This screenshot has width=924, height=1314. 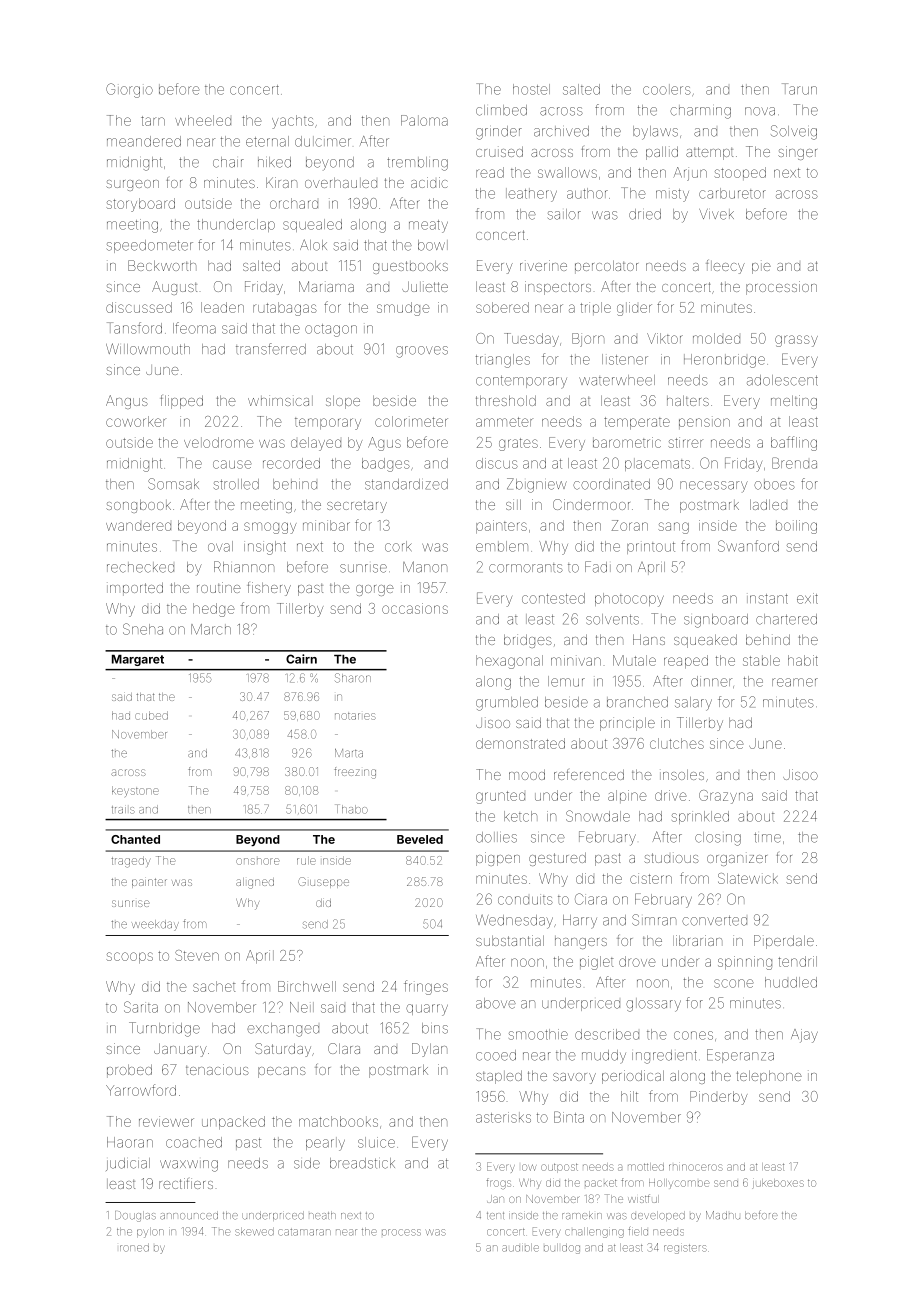 I want to click on referenced, so click(x=589, y=774).
